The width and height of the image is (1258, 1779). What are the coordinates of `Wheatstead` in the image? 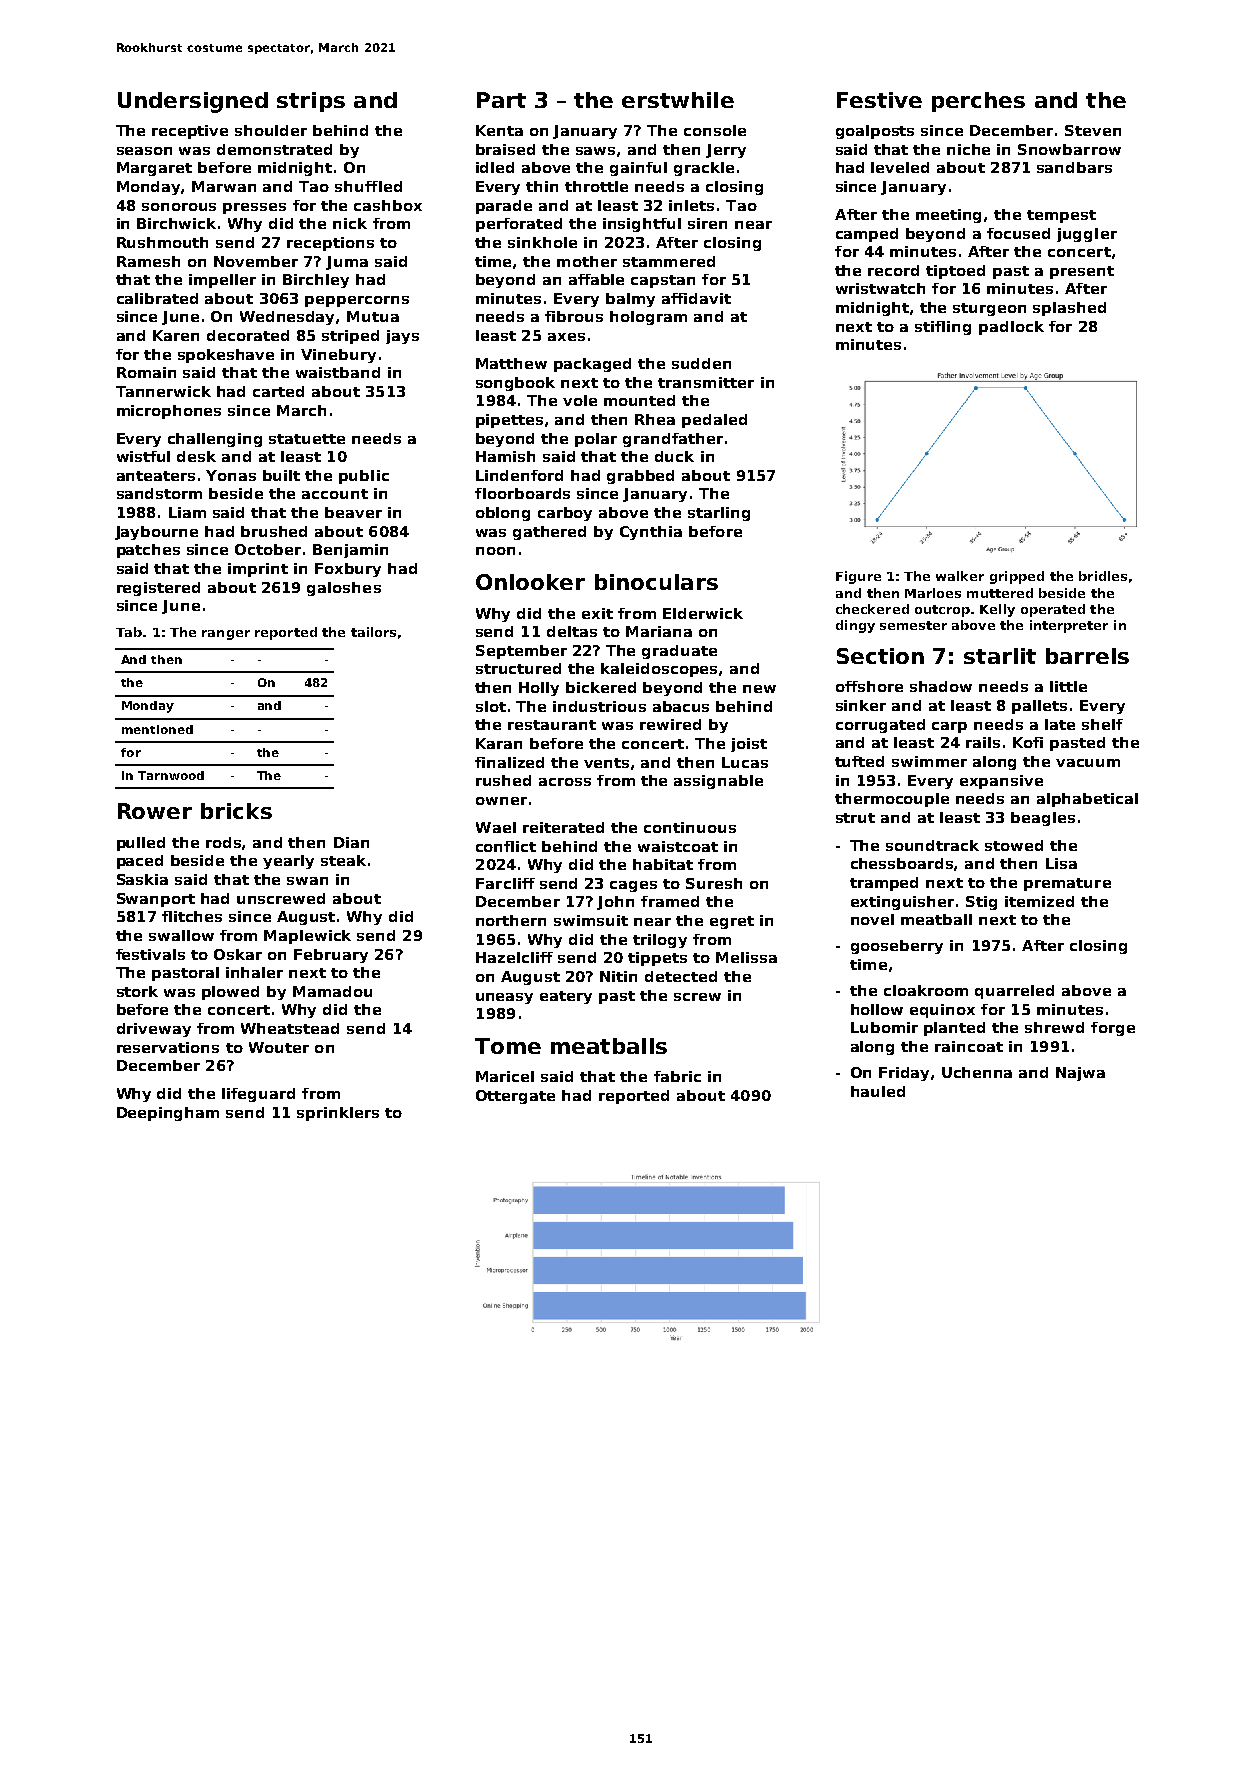 It's located at (290, 1028).
